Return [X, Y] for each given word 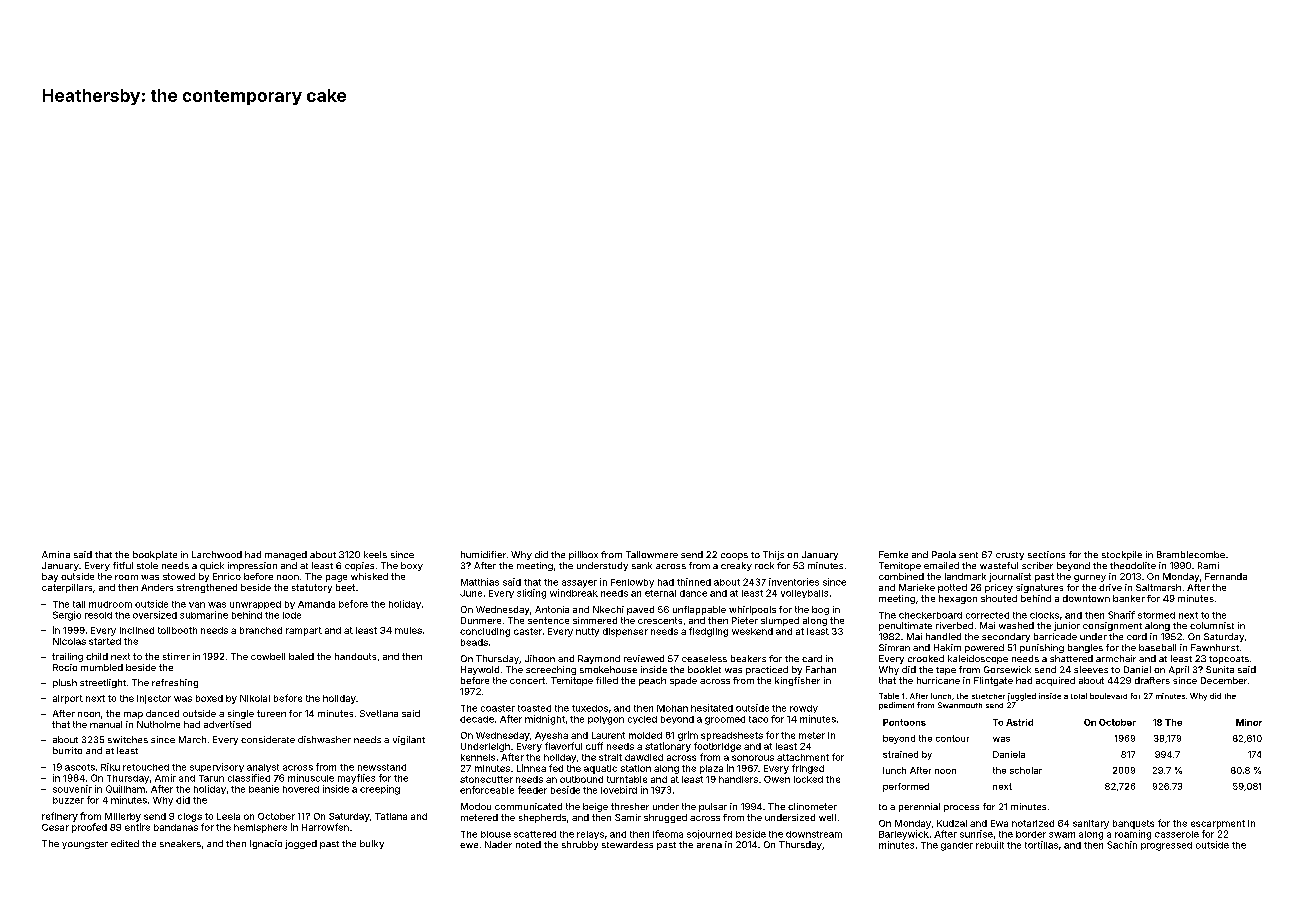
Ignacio [266, 844]
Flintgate [993, 681]
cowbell [268, 656]
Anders [157, 587]
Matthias [480, 582]
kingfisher [797, 681]
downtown [1086, 598]
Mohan [672, 708]
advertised [227, 724]
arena [709, 845]
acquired [1055, 681]
